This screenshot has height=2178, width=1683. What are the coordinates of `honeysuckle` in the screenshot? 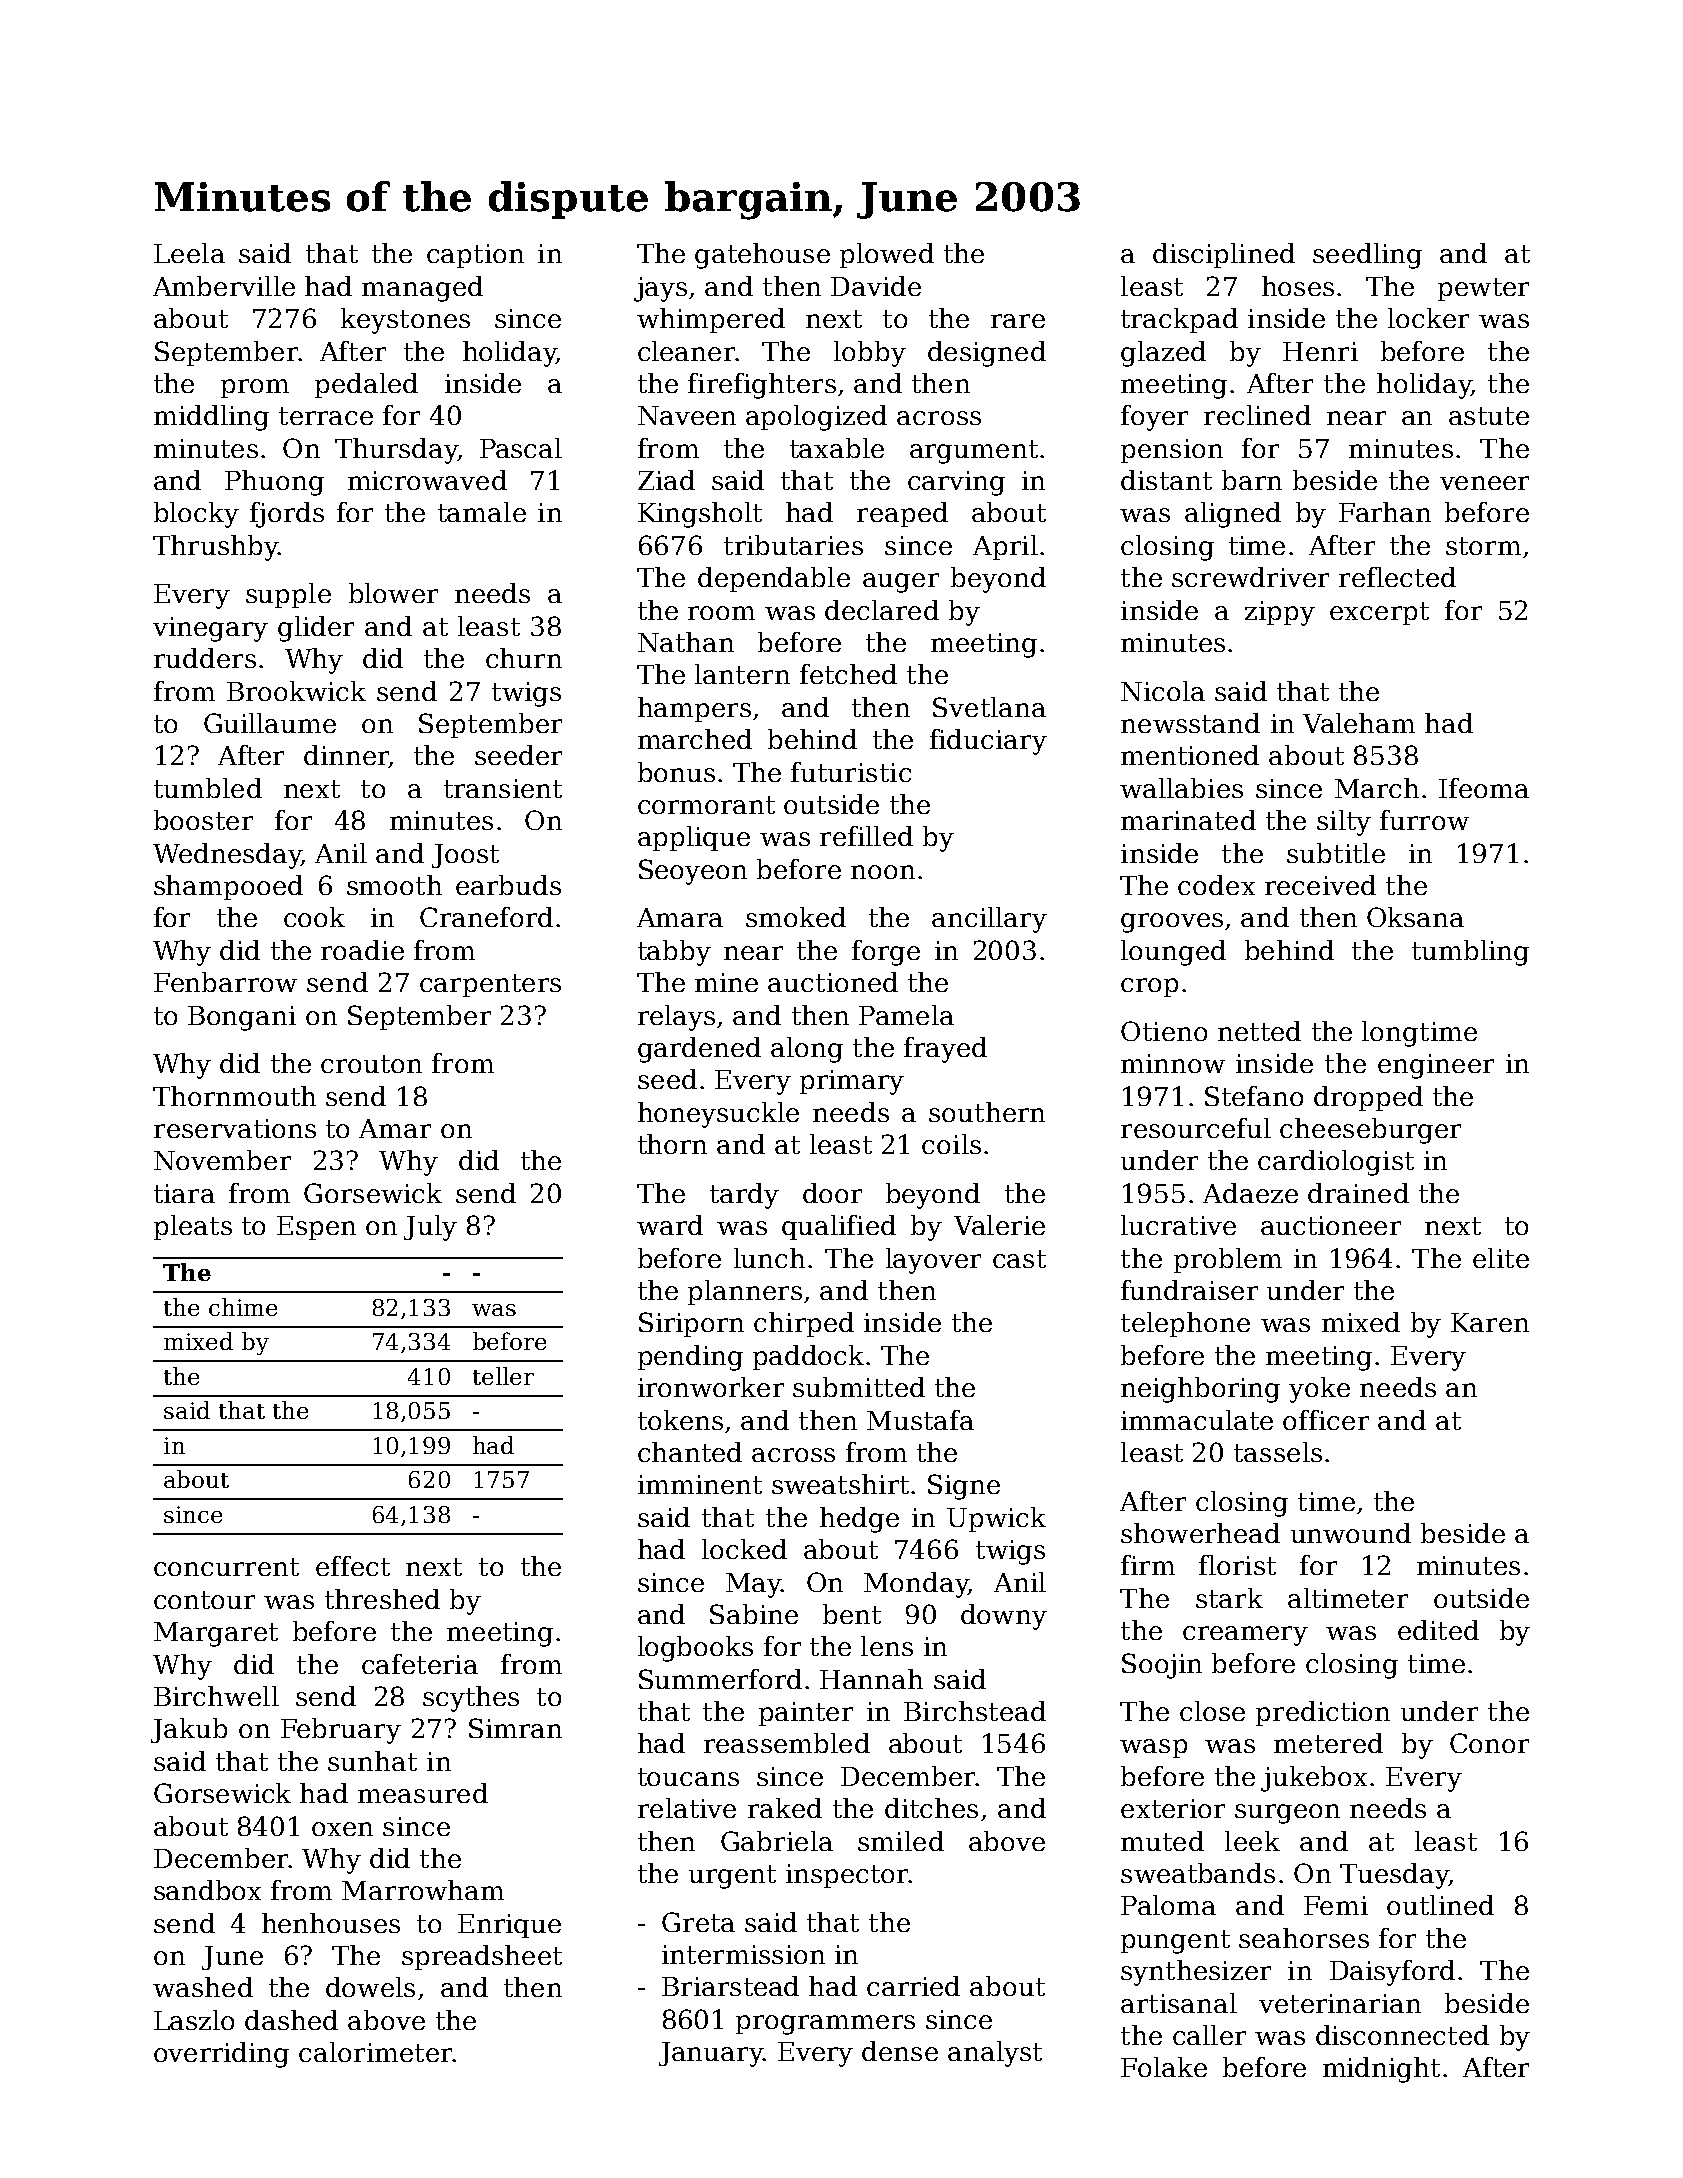 It's located at (718, 1115).
